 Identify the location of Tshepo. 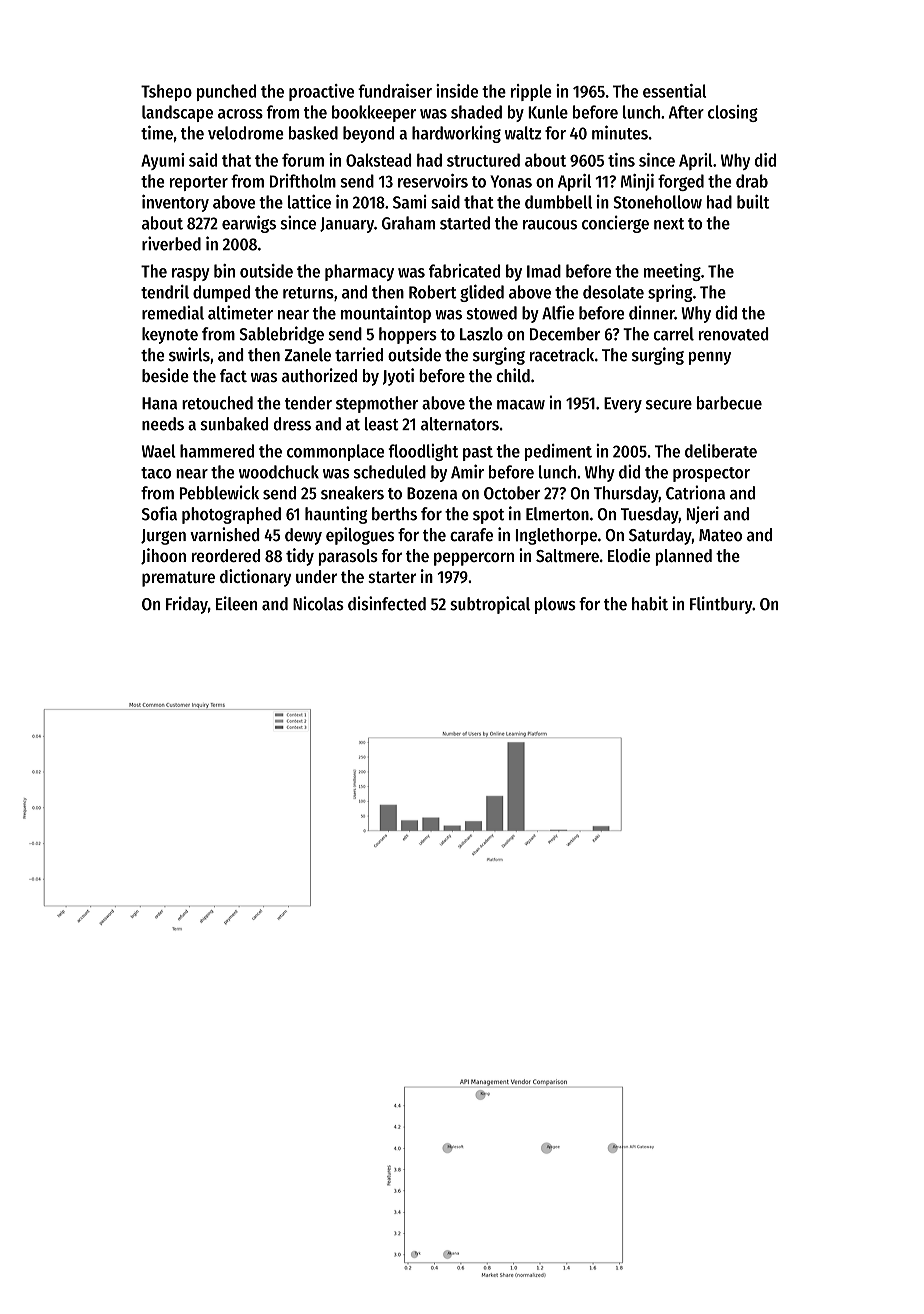
(166, 92).
